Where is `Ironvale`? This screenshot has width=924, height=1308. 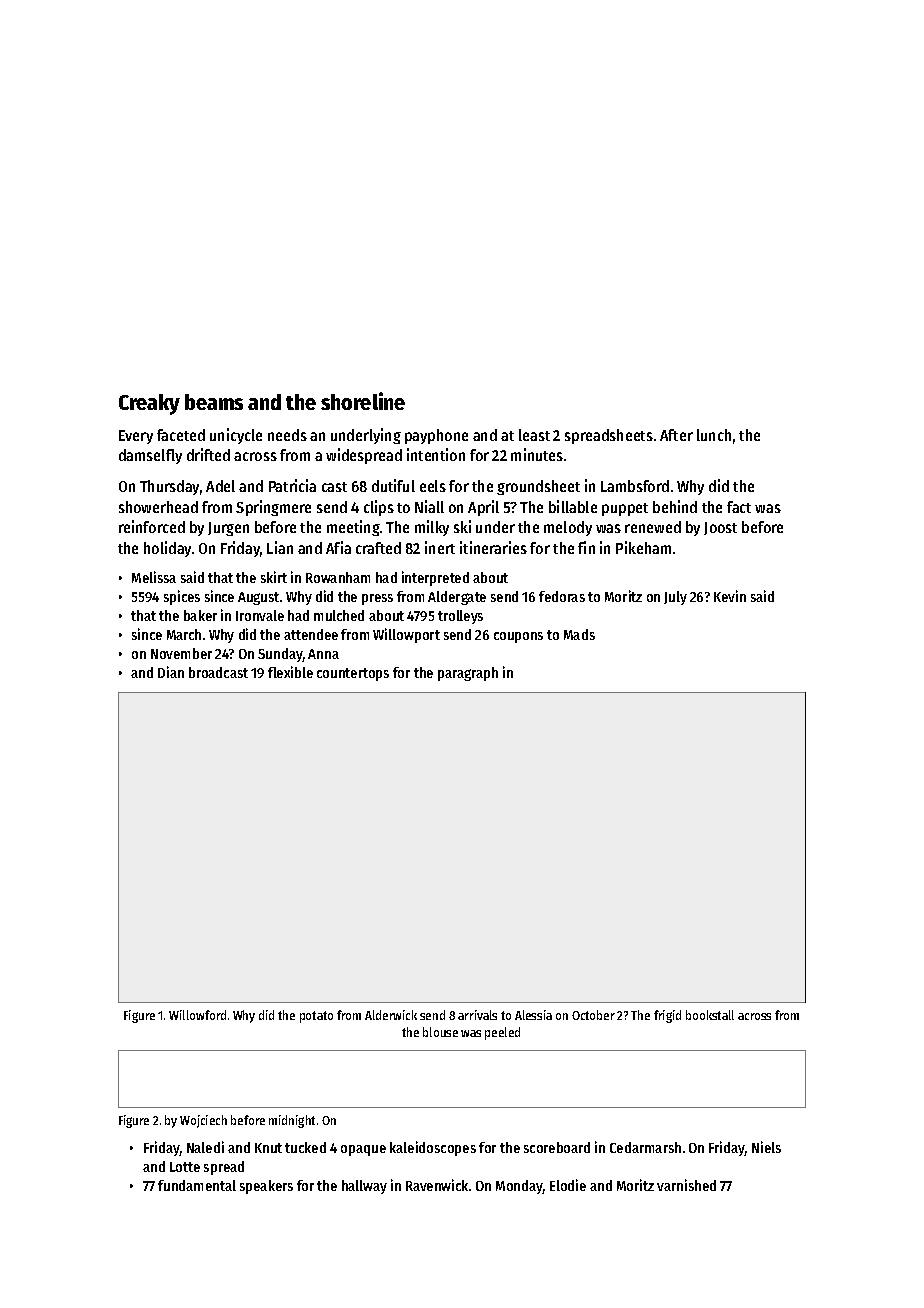 Ironvale is located at coordinates (260, 615).
